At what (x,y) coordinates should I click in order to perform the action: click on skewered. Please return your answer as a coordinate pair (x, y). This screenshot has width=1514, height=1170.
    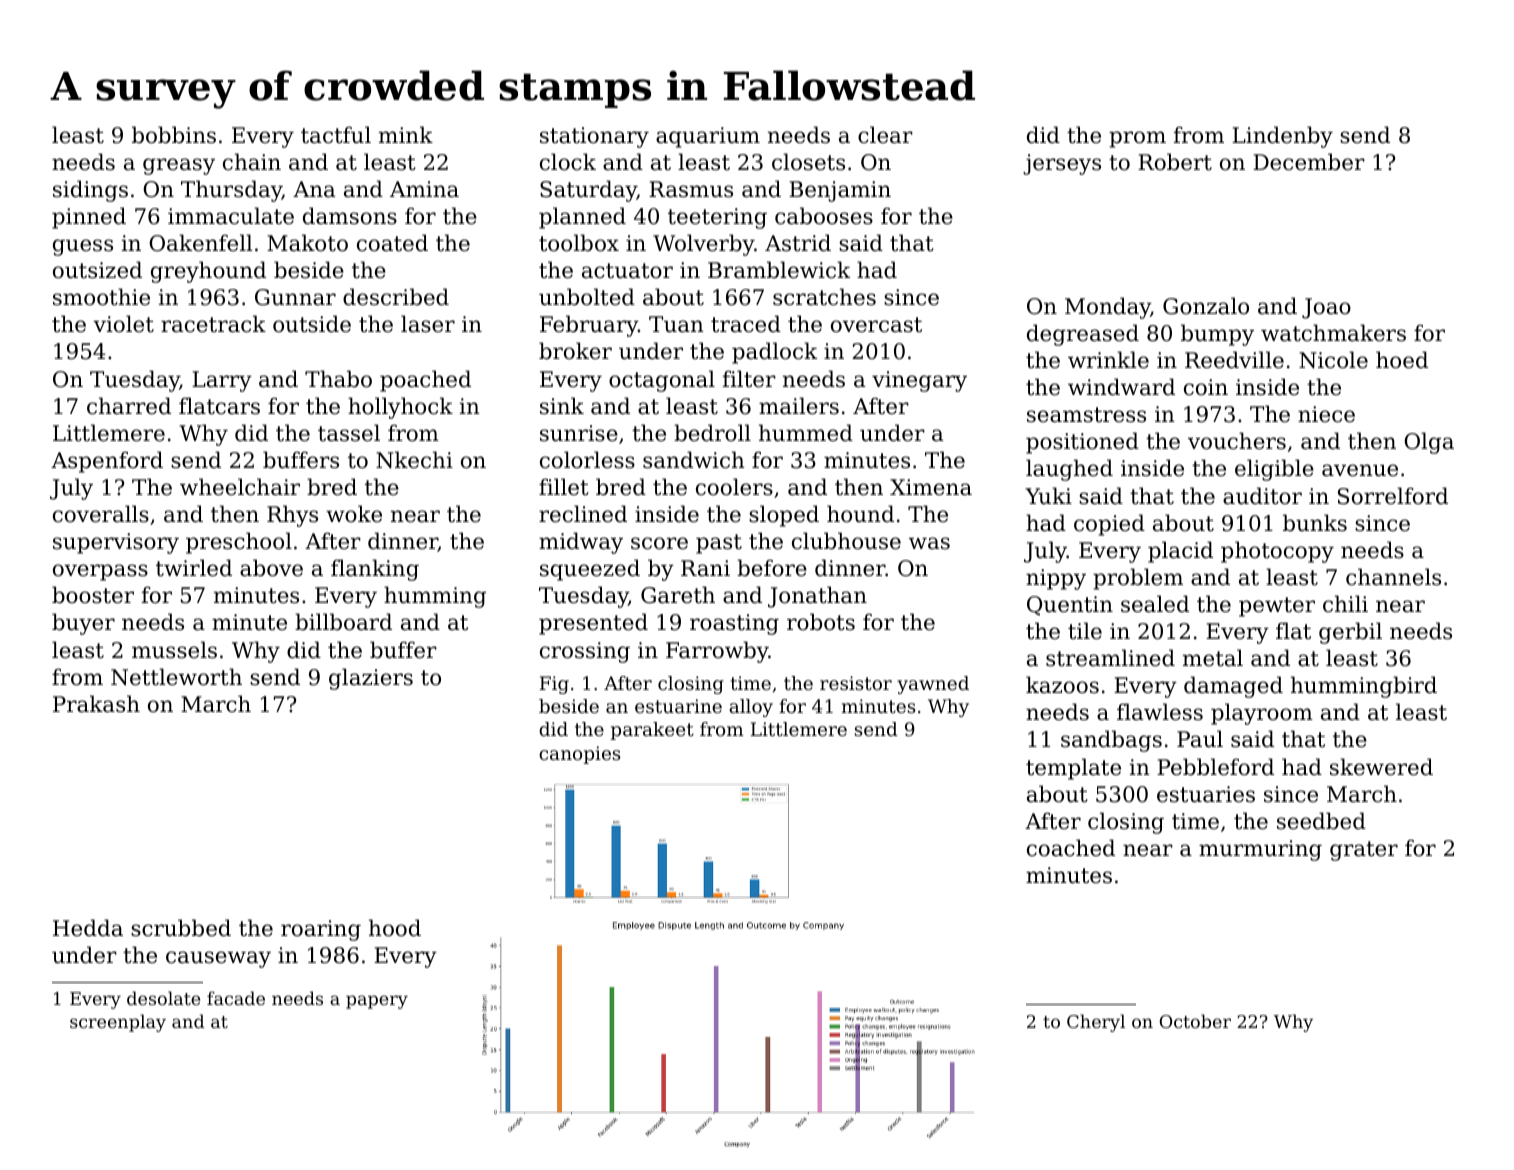
    Looking at the image, I should click on (1381, 767).
